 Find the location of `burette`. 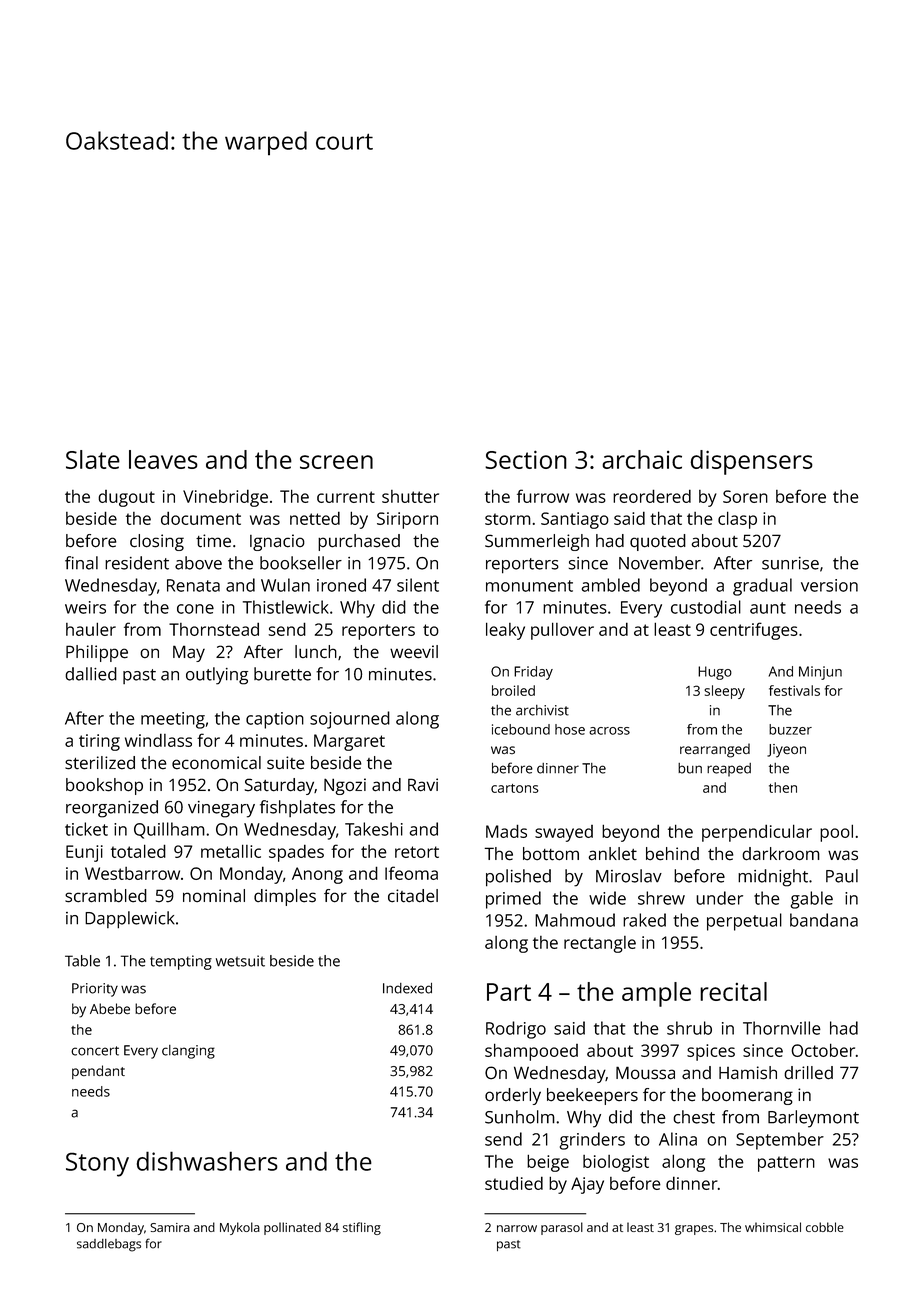

burette is located at coordinates (282, 674).
